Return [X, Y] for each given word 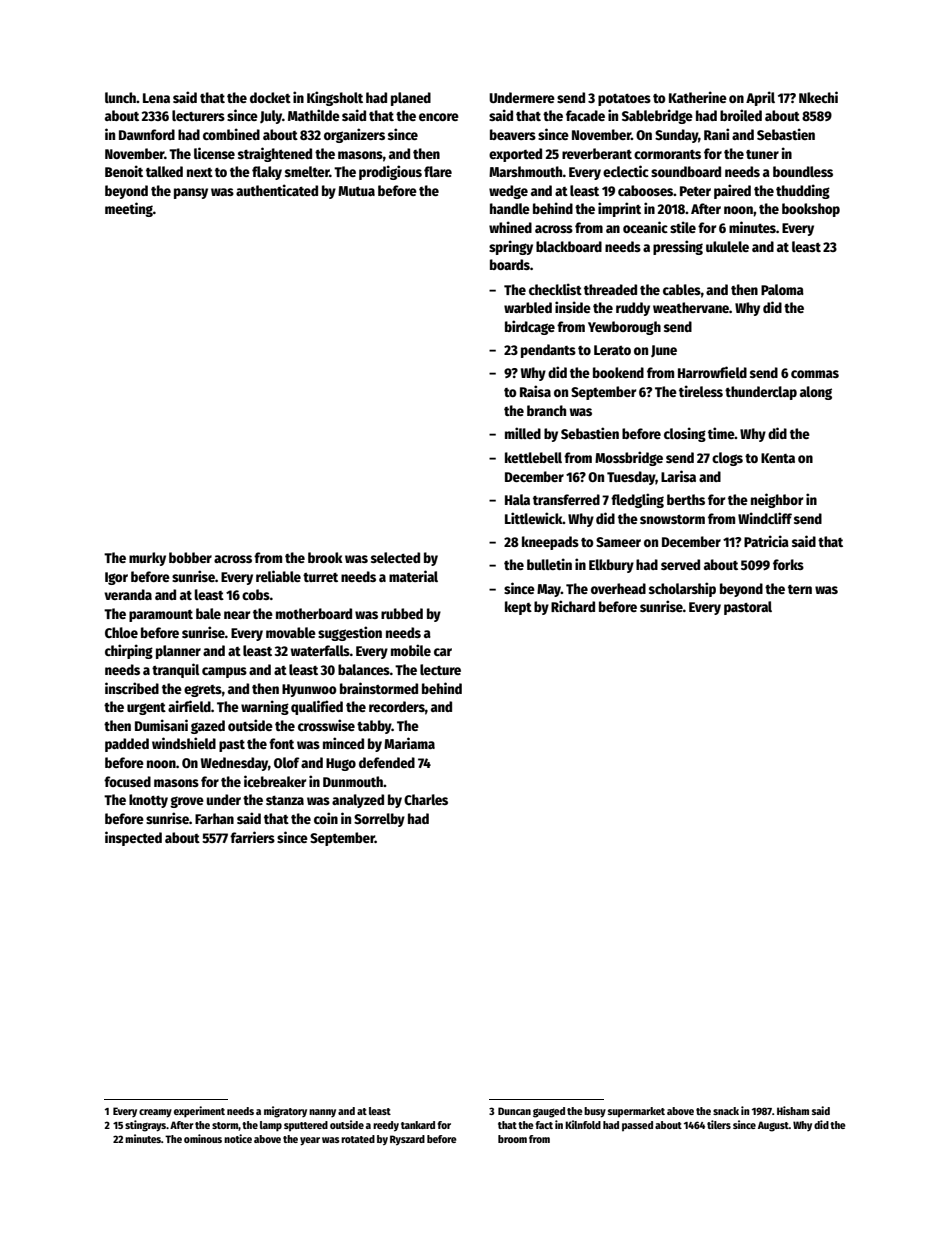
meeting [129, 209]
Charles [426, 799]
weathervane [691, 307]
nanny [322, 1113]
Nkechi [818, 97]
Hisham [793, 1110]
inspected [133, 838]
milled [523, 433]
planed [411, 99]
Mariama [409, 743]
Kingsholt [335, 98]
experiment [199, 1112]
